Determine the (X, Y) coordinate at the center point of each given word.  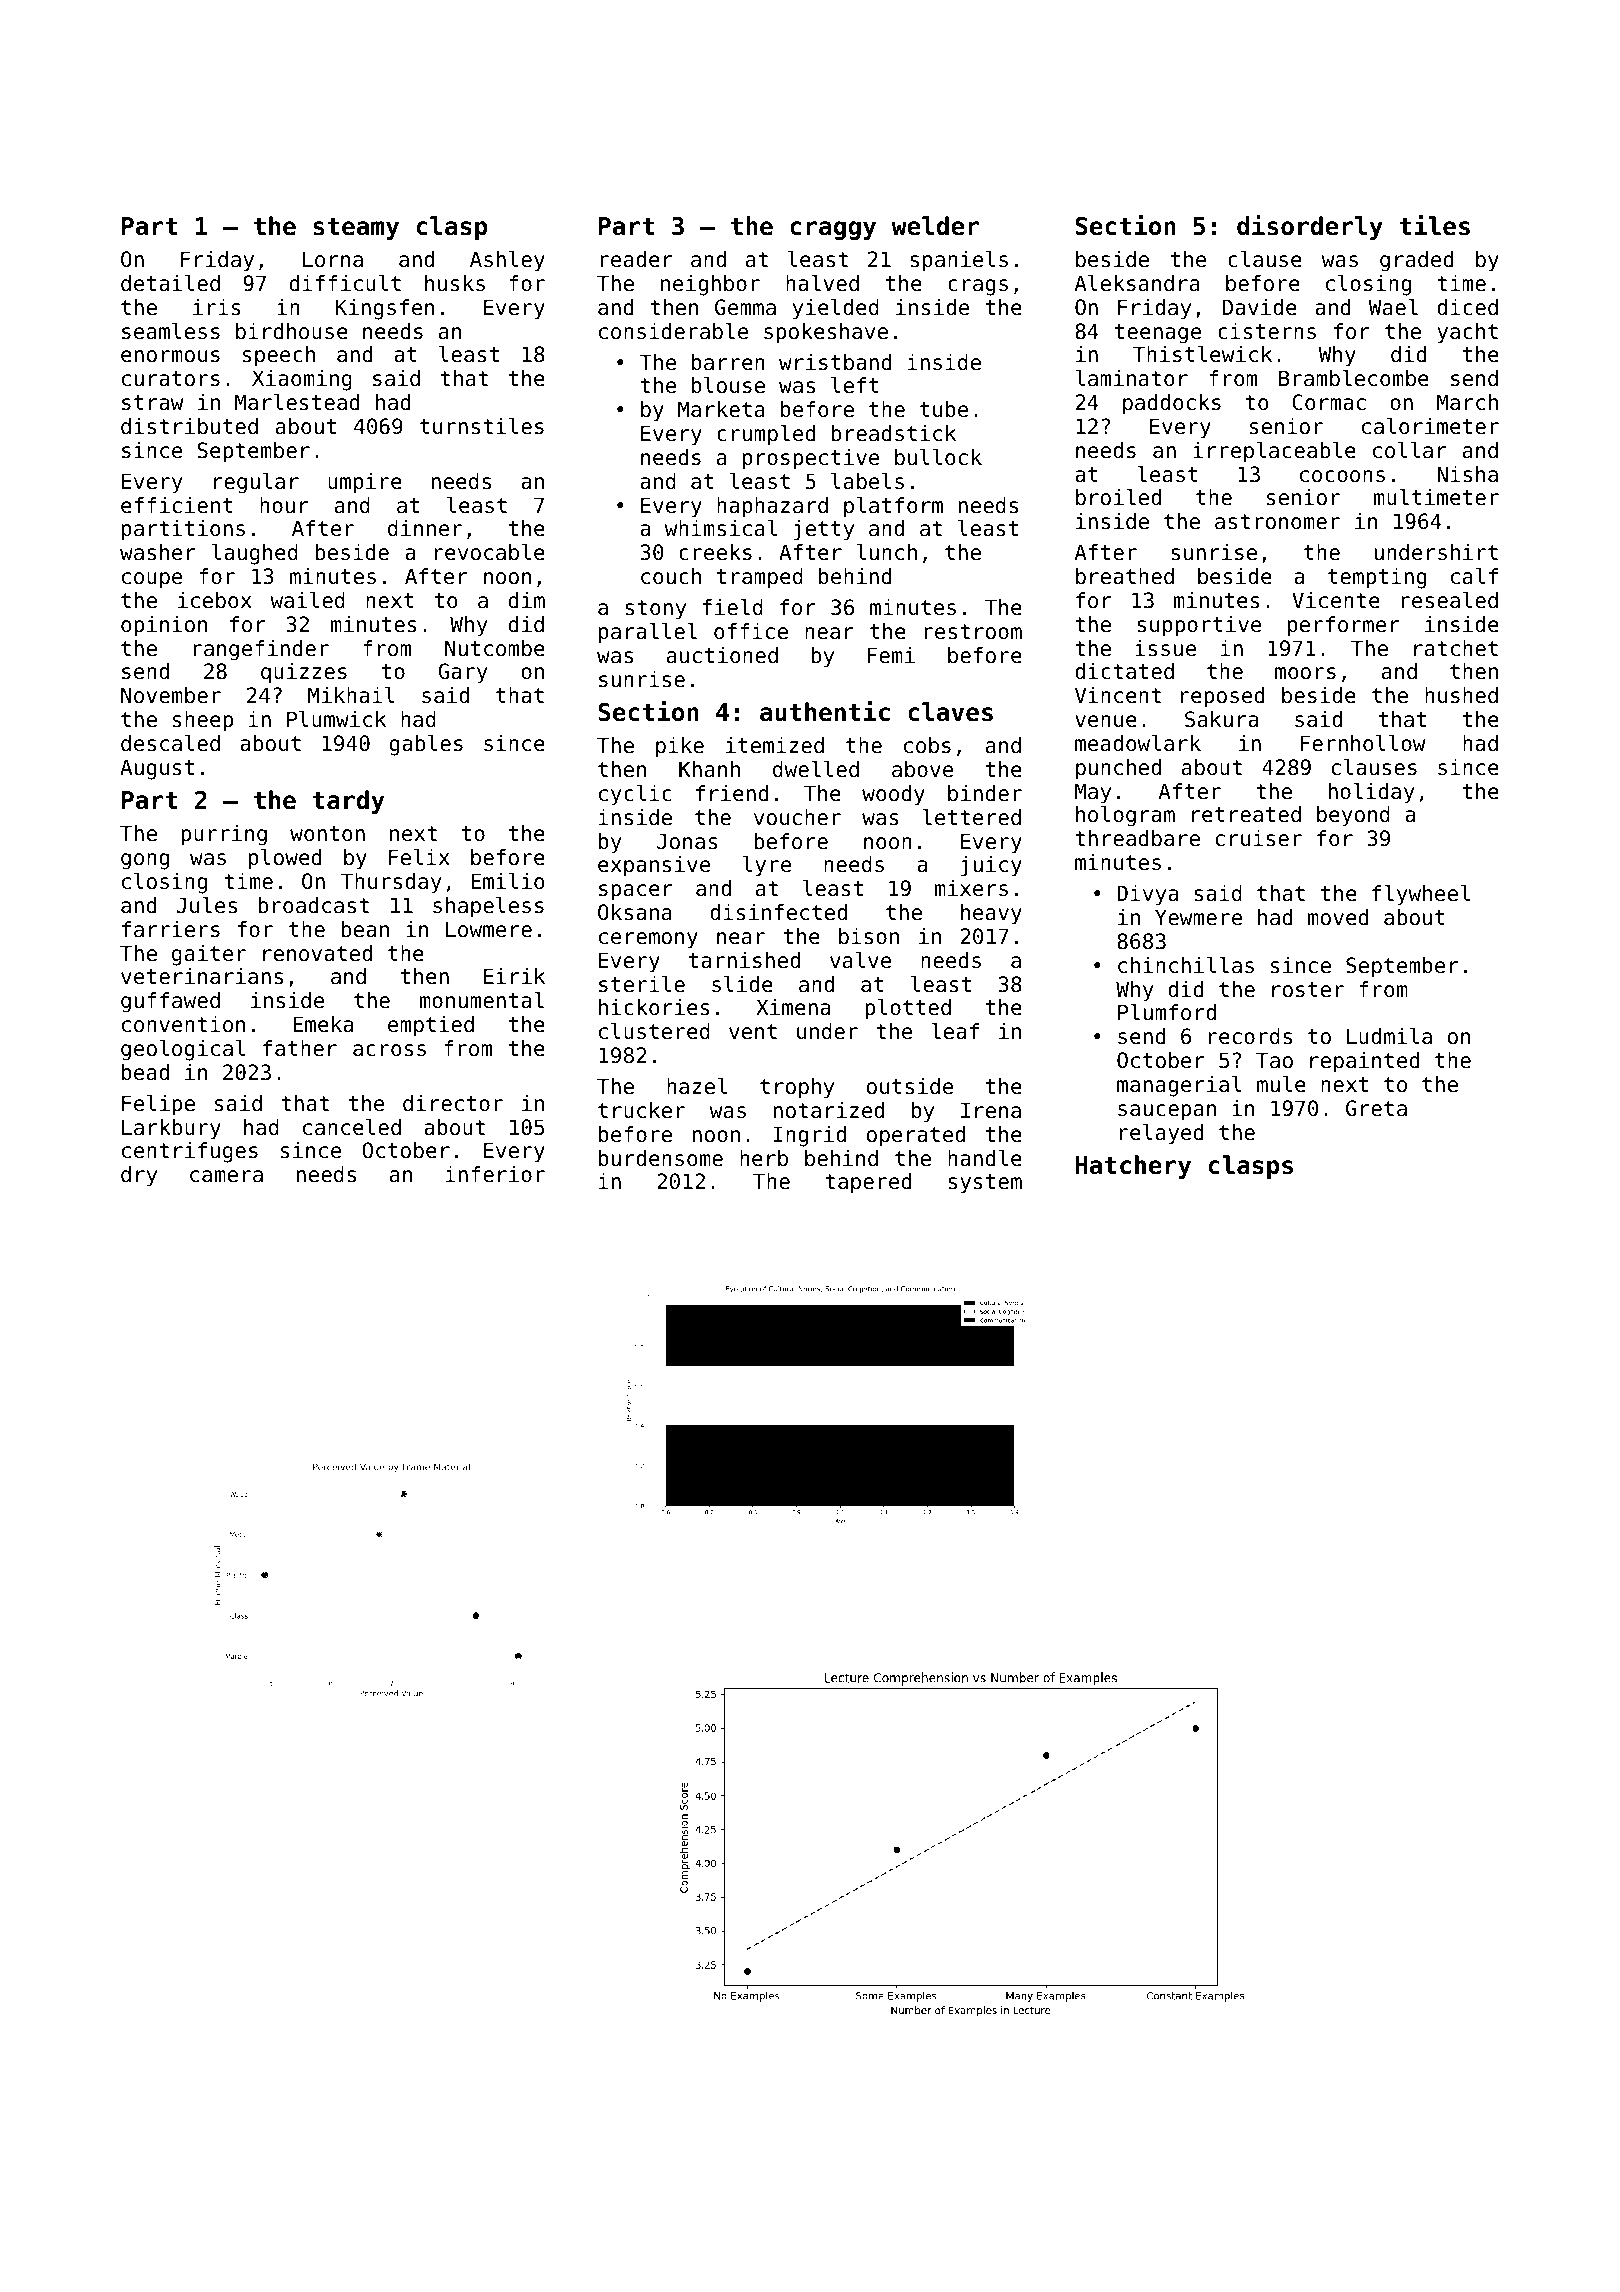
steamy (356, 229)
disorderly (1310, 227)
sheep (203, 721)
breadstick (893, 433)
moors (1305, 673)
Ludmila (1389, 1036)
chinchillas (1186, 965)
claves (950, 712)
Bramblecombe (1354, 378)
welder (935, 226)
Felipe (158, 1105)
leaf (955, 1031)
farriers (171, 929)
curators (171, 379)
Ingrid (810, 1136)
